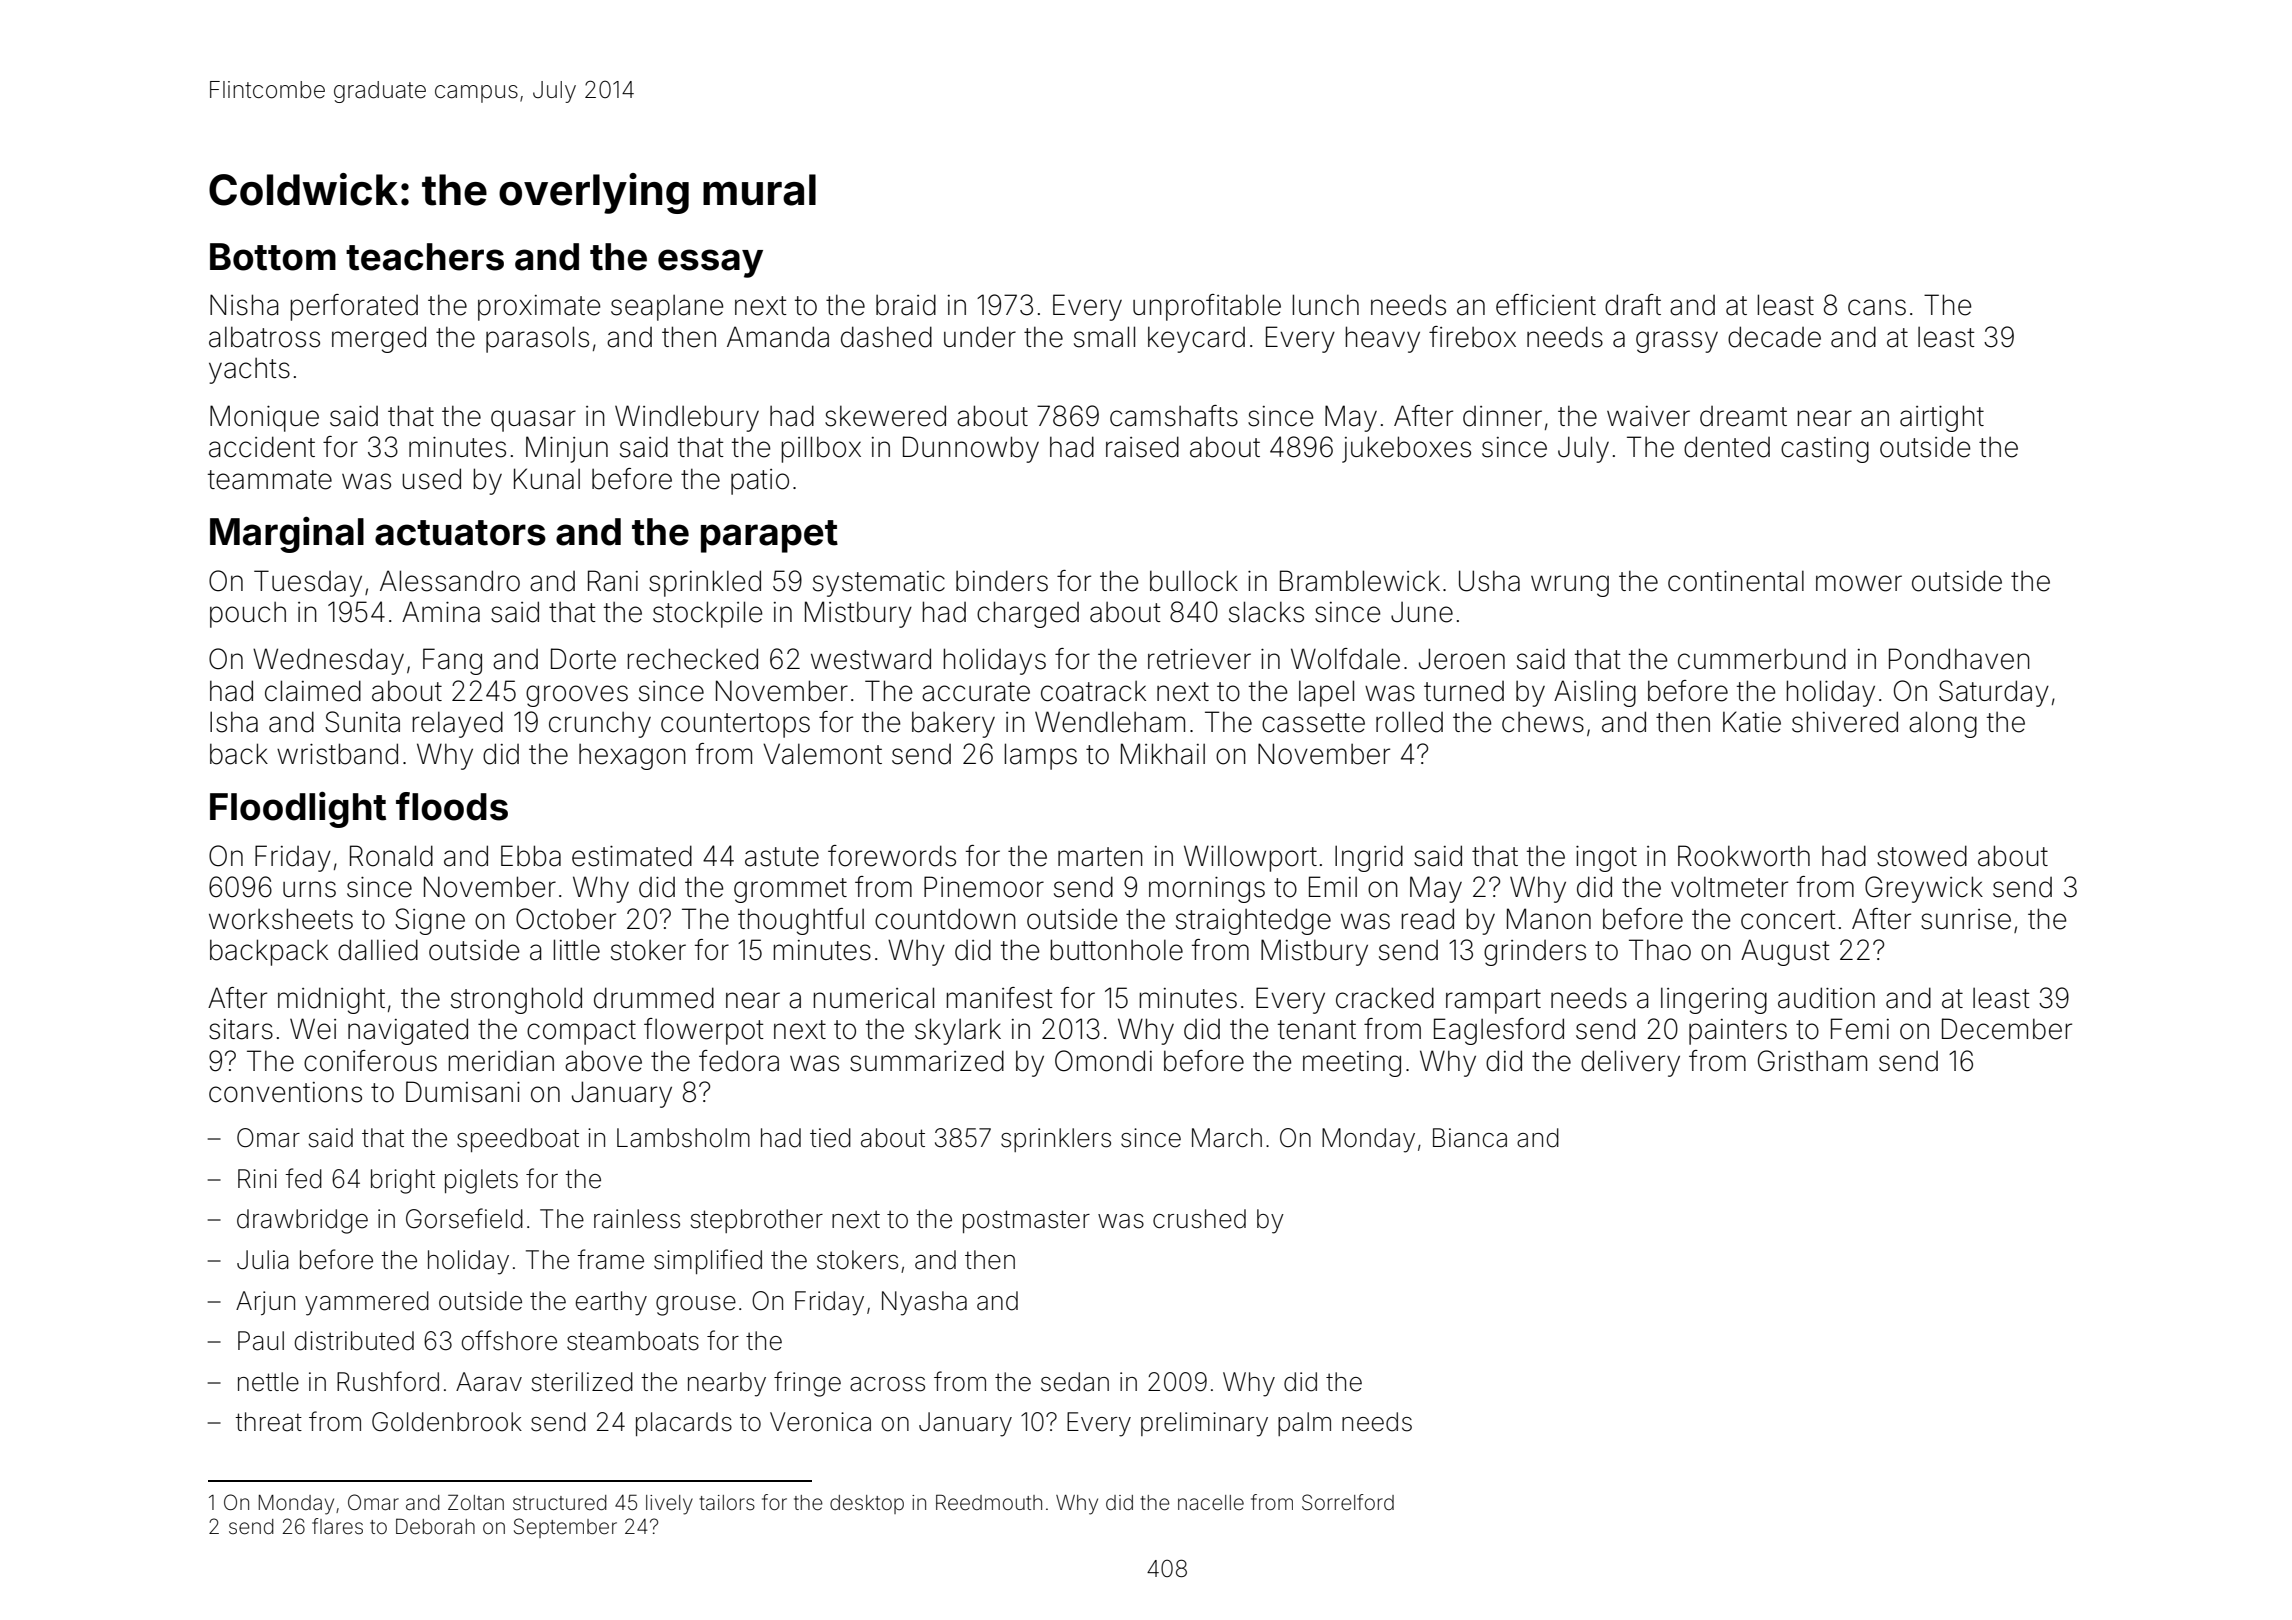  I want to click on Willowport, so click(1250, 858).
